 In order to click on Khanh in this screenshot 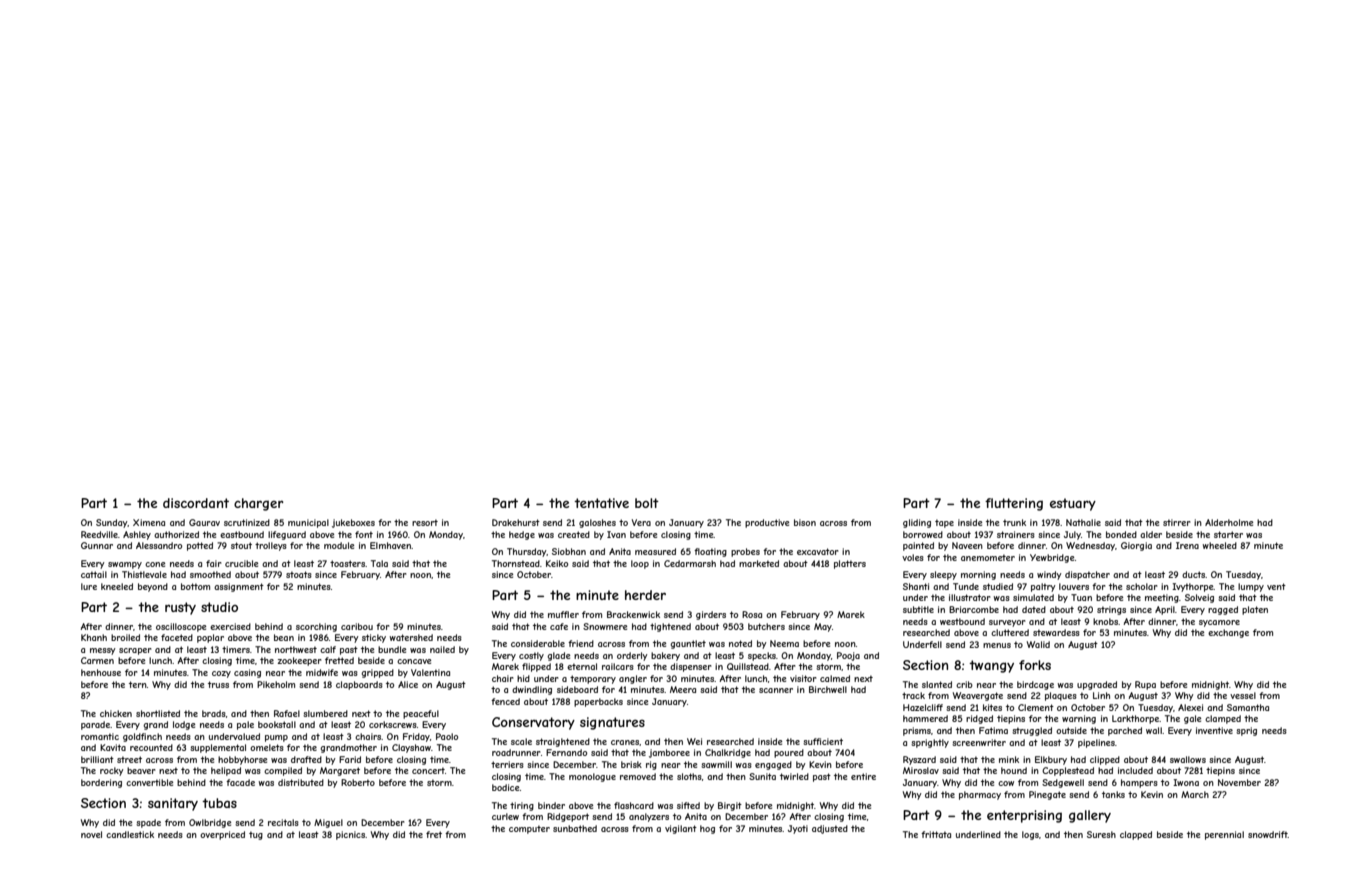, I will do `click(94, 637)`.
